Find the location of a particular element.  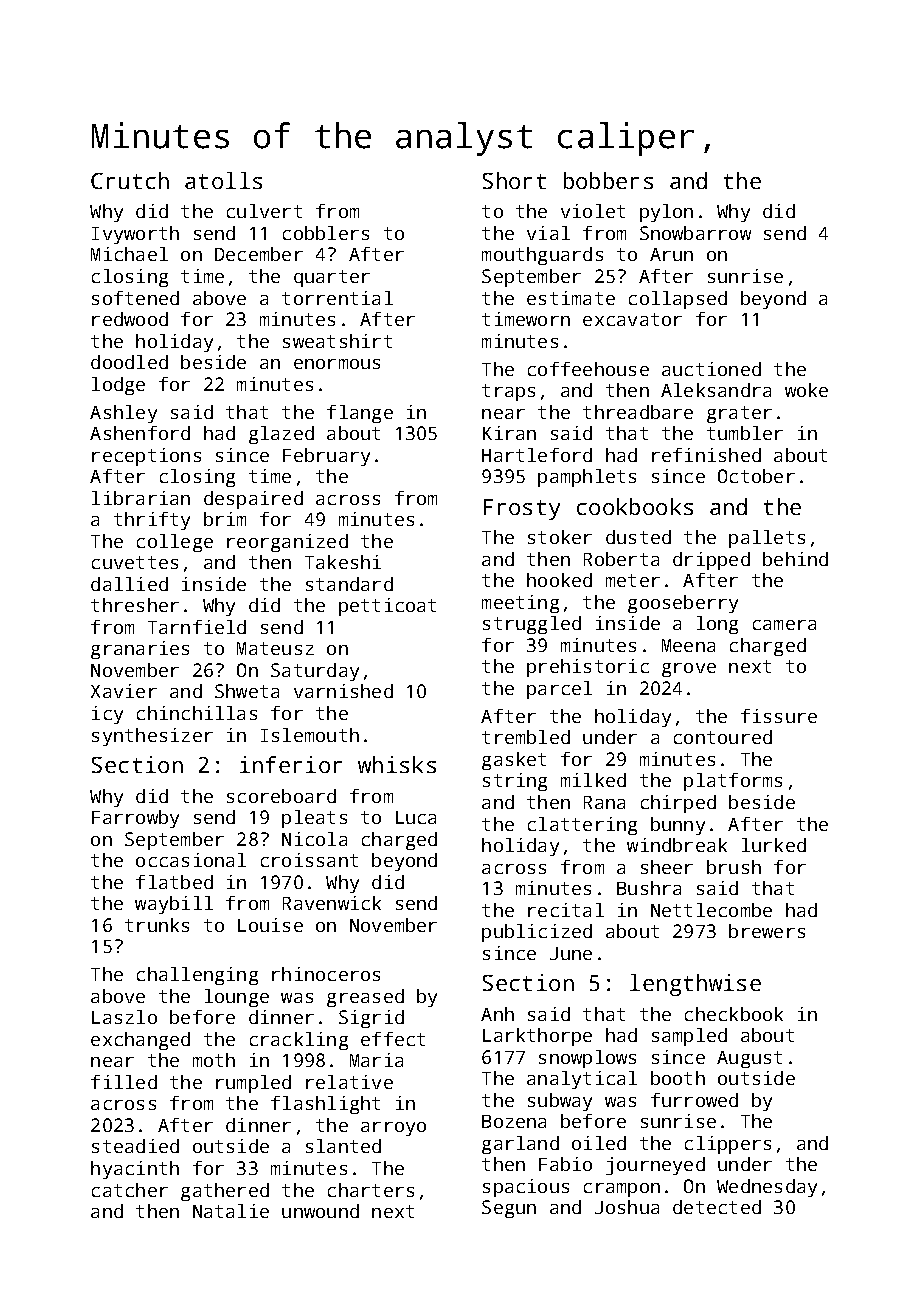

fissure is located at coordinates (779, 716).
